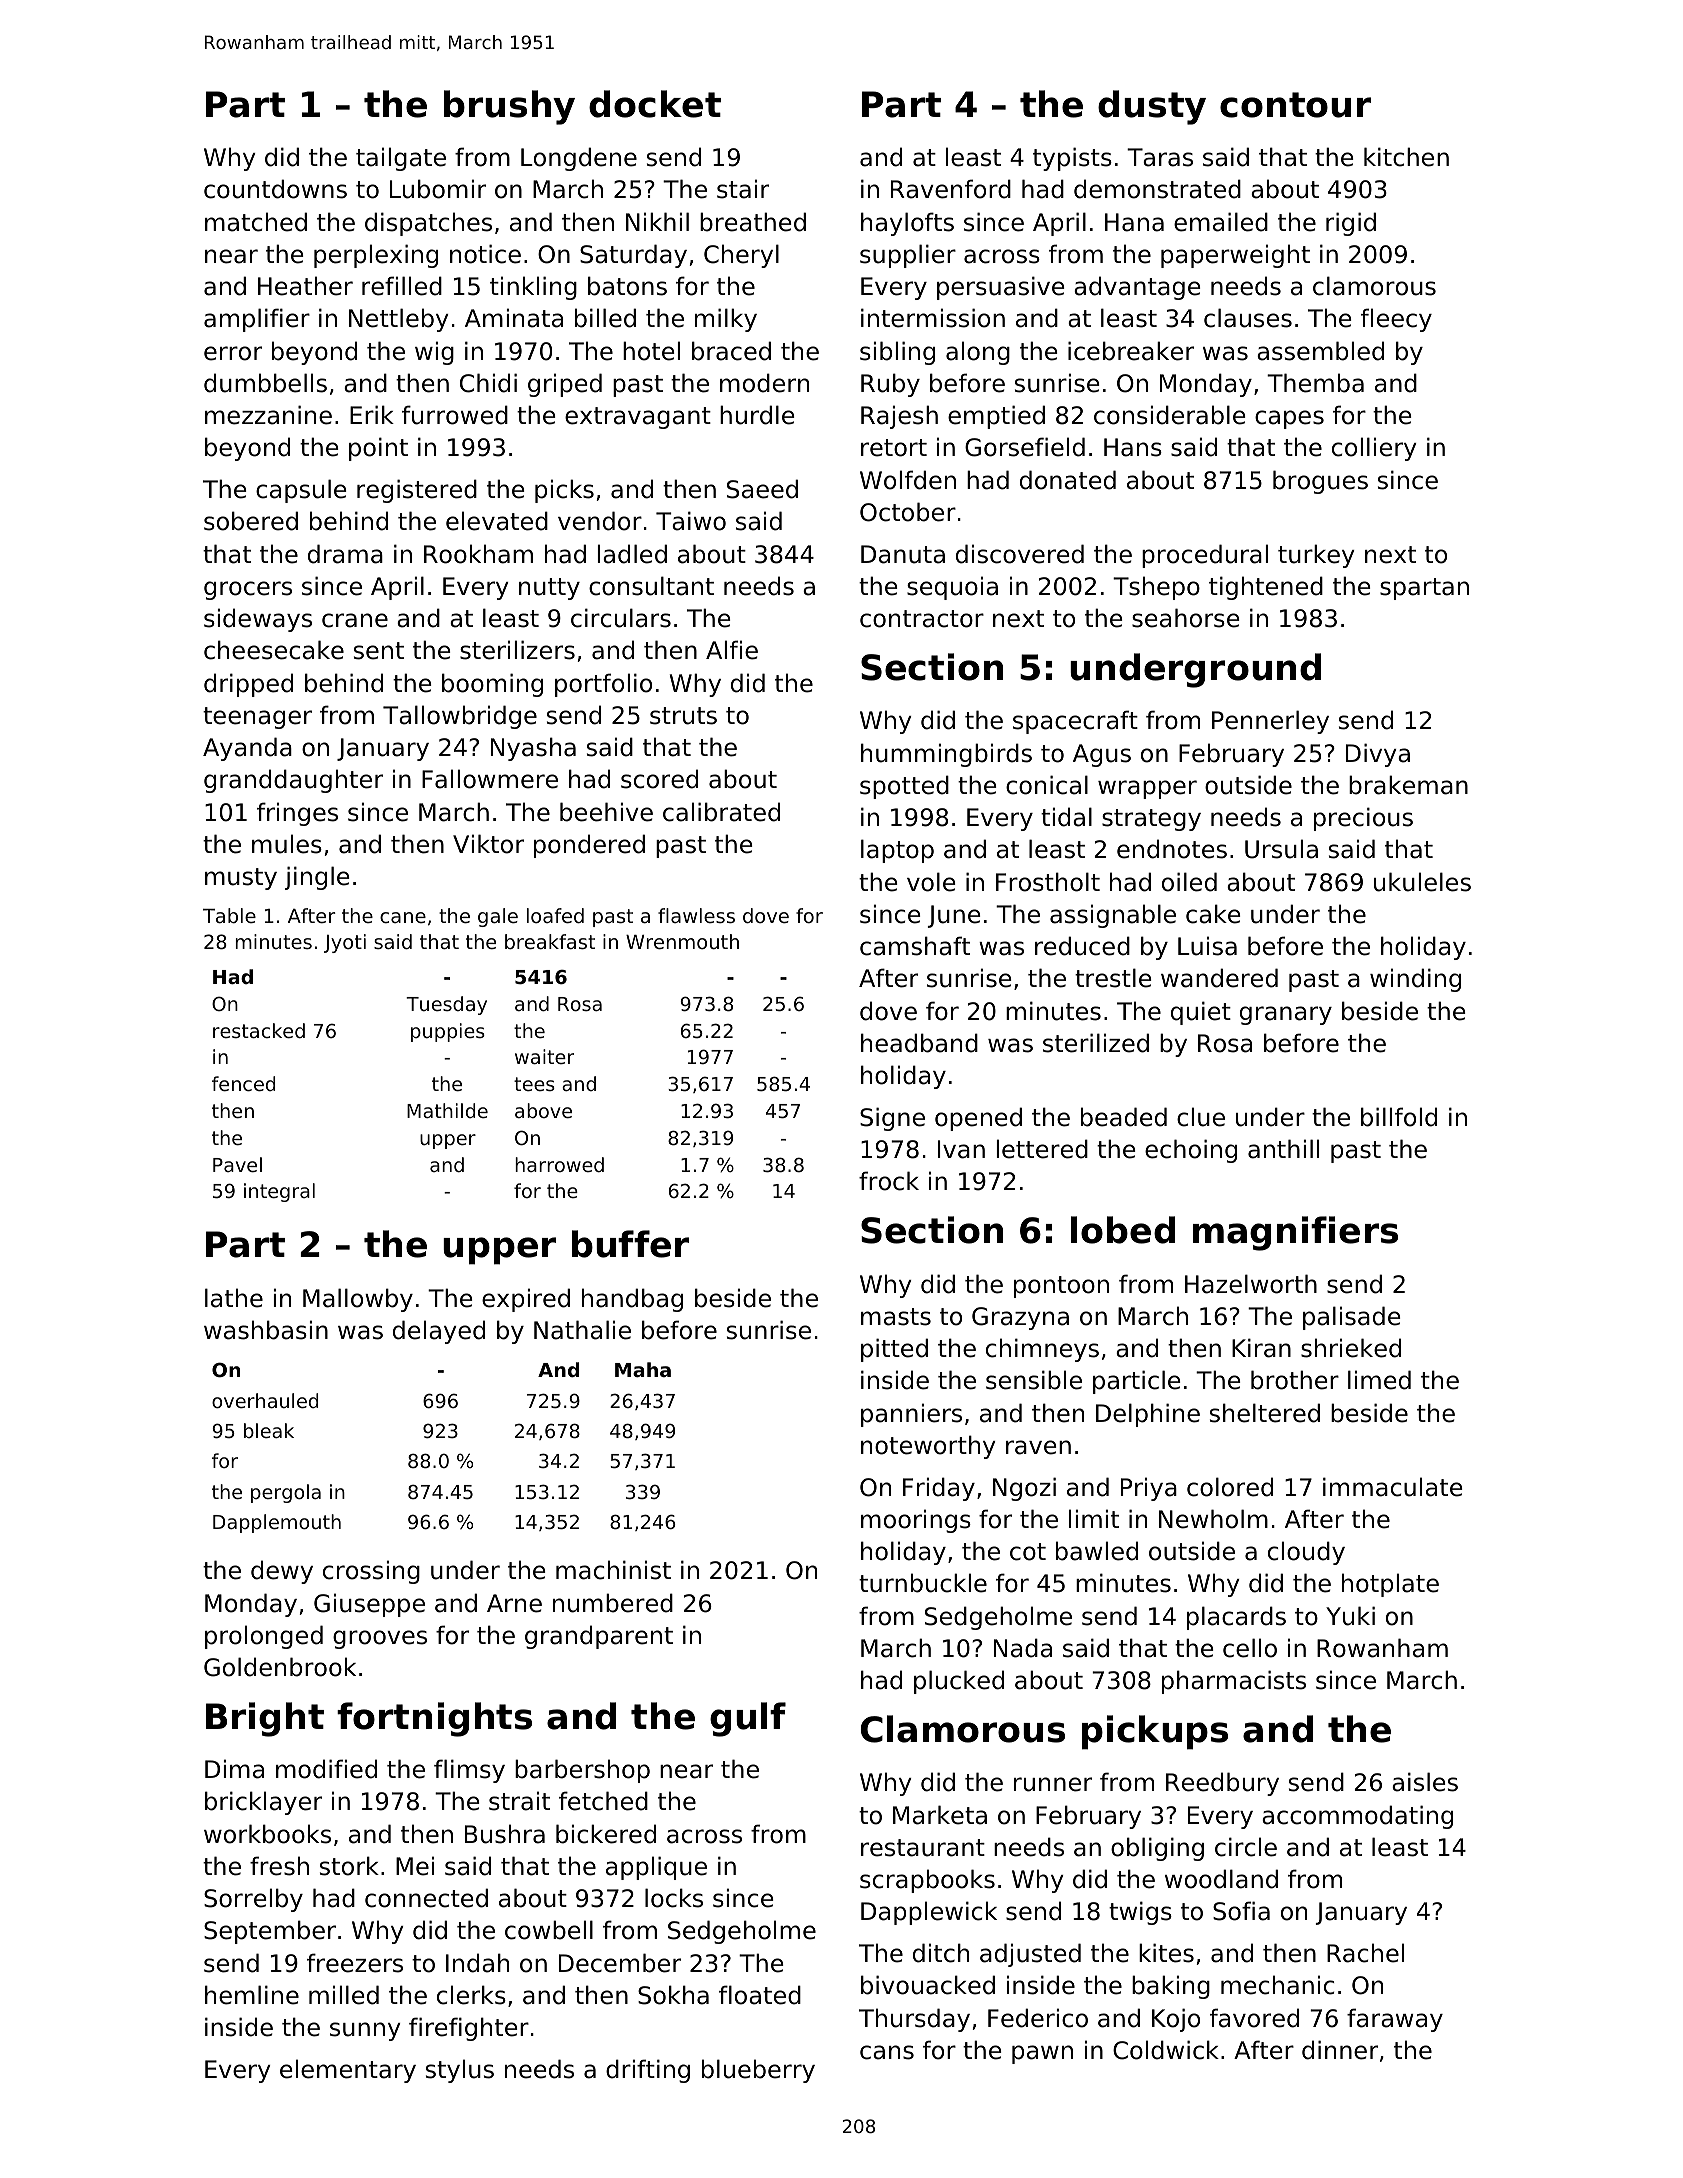 The image size is (1683, 2178). Describe the element at coordinates (732, 650) in the screenshot. I see `Alfie` at that location.
